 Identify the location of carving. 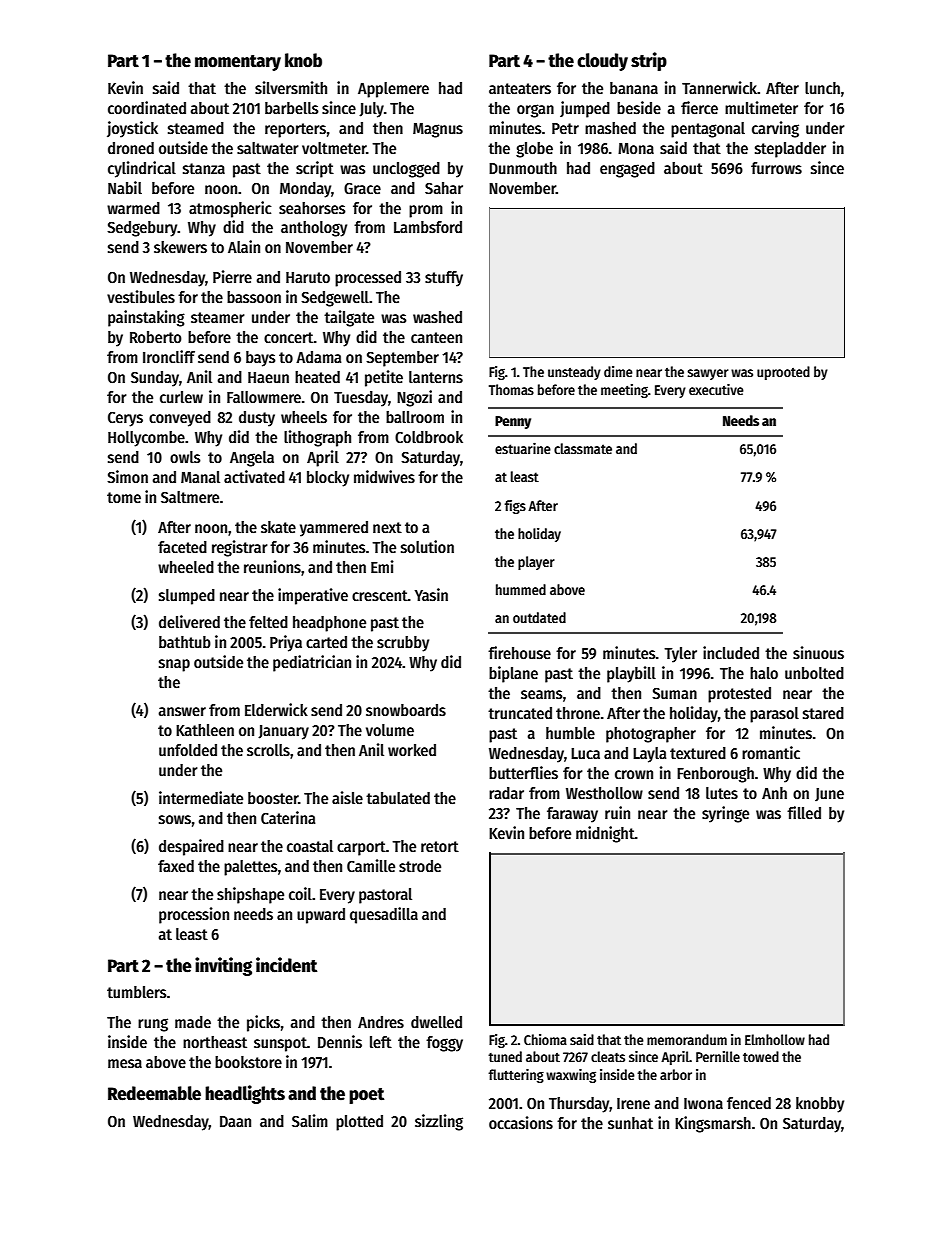
(775, 129).
